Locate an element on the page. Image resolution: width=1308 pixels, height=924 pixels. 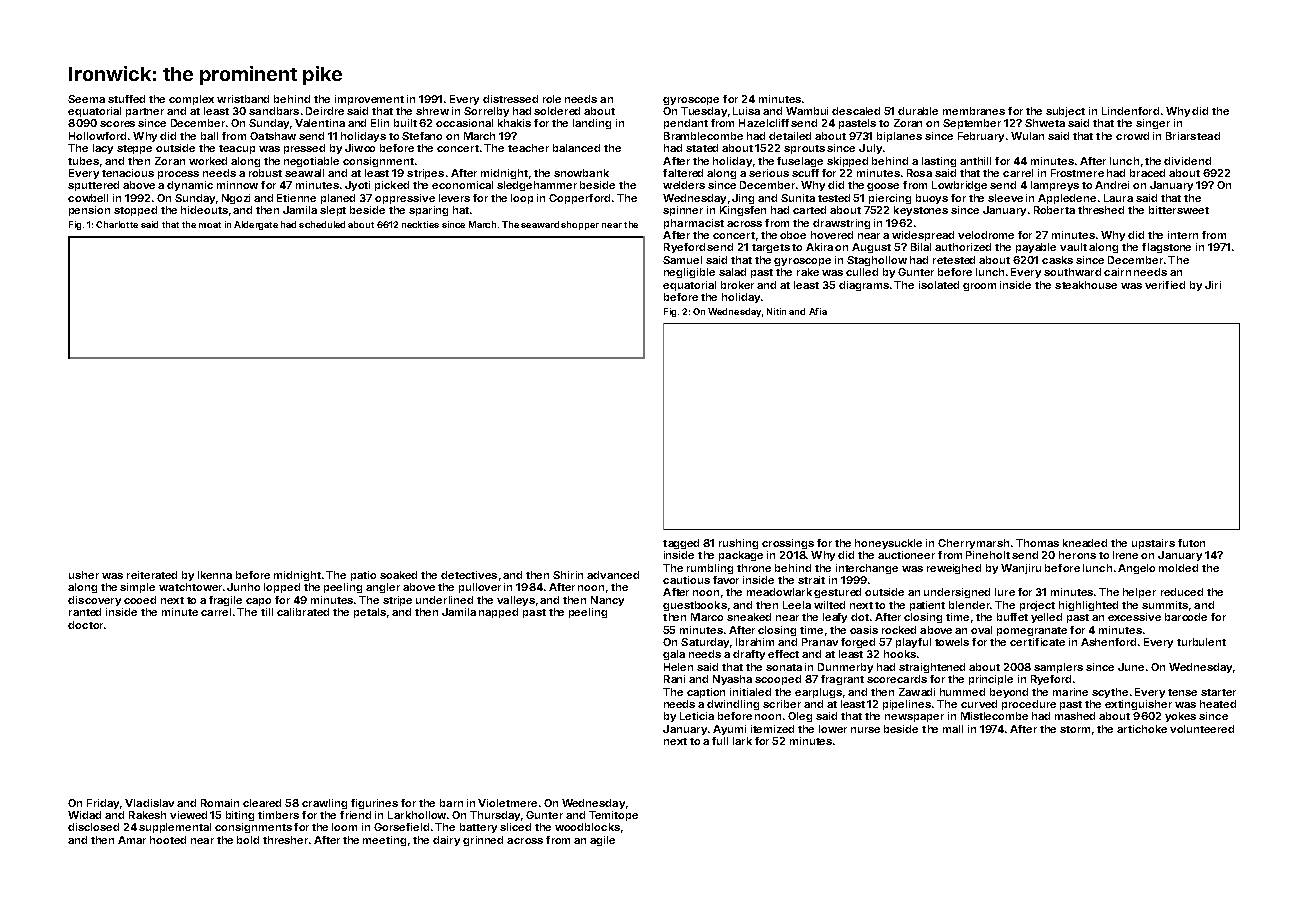
thresher is located at coordinates (285, 840).
